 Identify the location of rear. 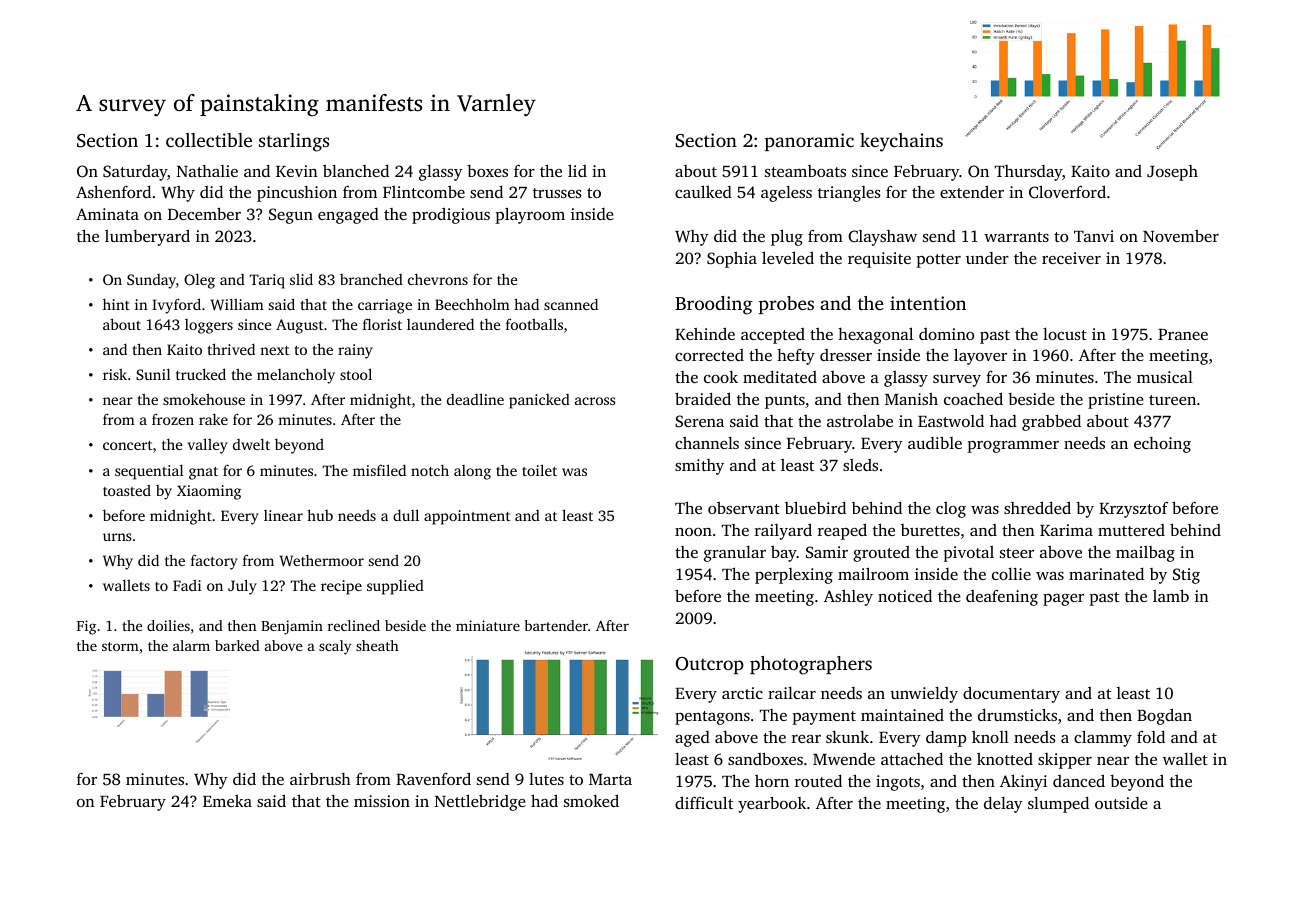
(806, 739).
